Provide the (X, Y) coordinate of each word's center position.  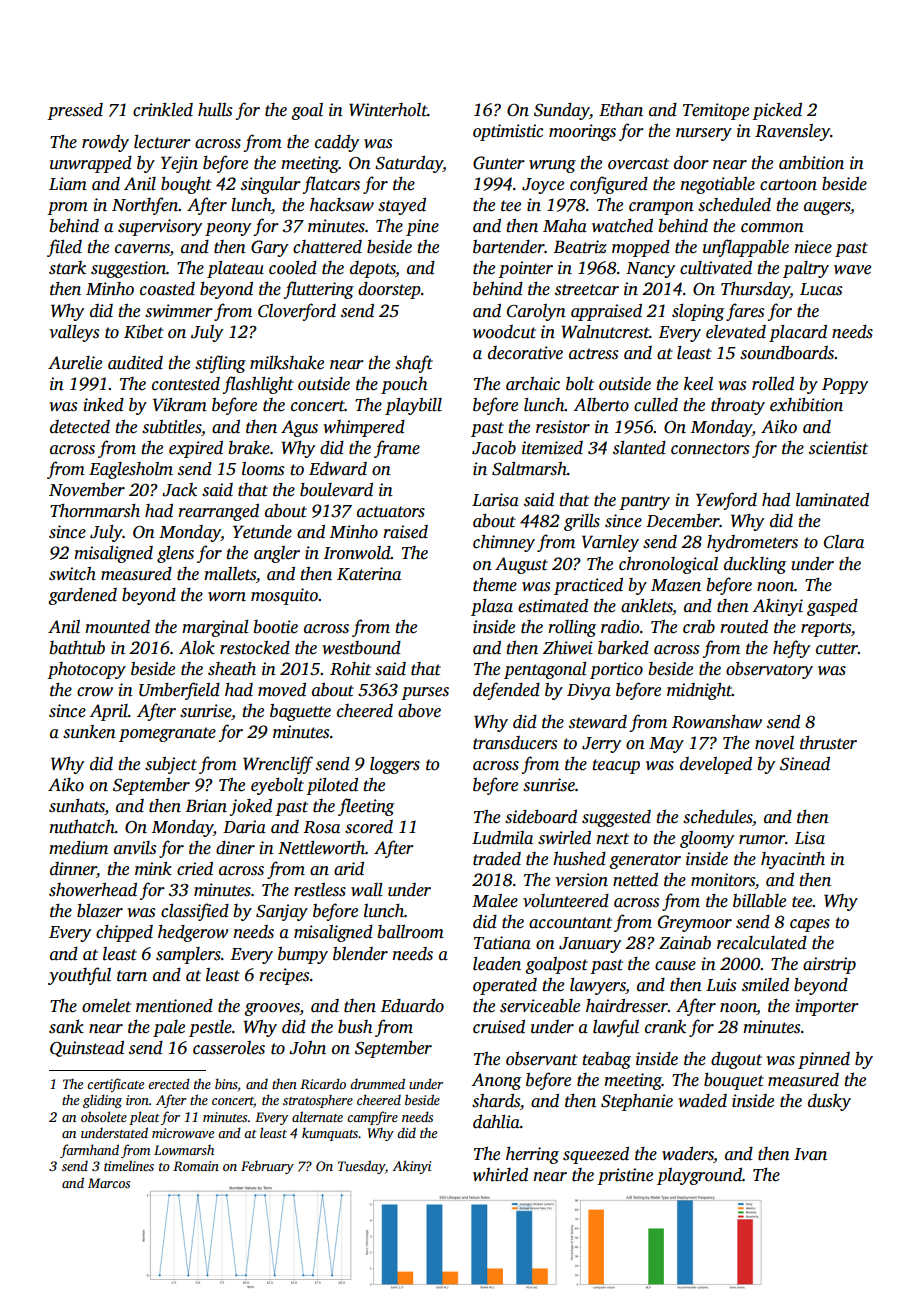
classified (195, 912)
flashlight (258, 385)
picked (777, 111)
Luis (721, 985)
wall (367, 890)
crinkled (163, 110)
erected (169, 1083)
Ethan (621, 110)
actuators (391, 512)
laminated (832, 500)
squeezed (596, 1155)
